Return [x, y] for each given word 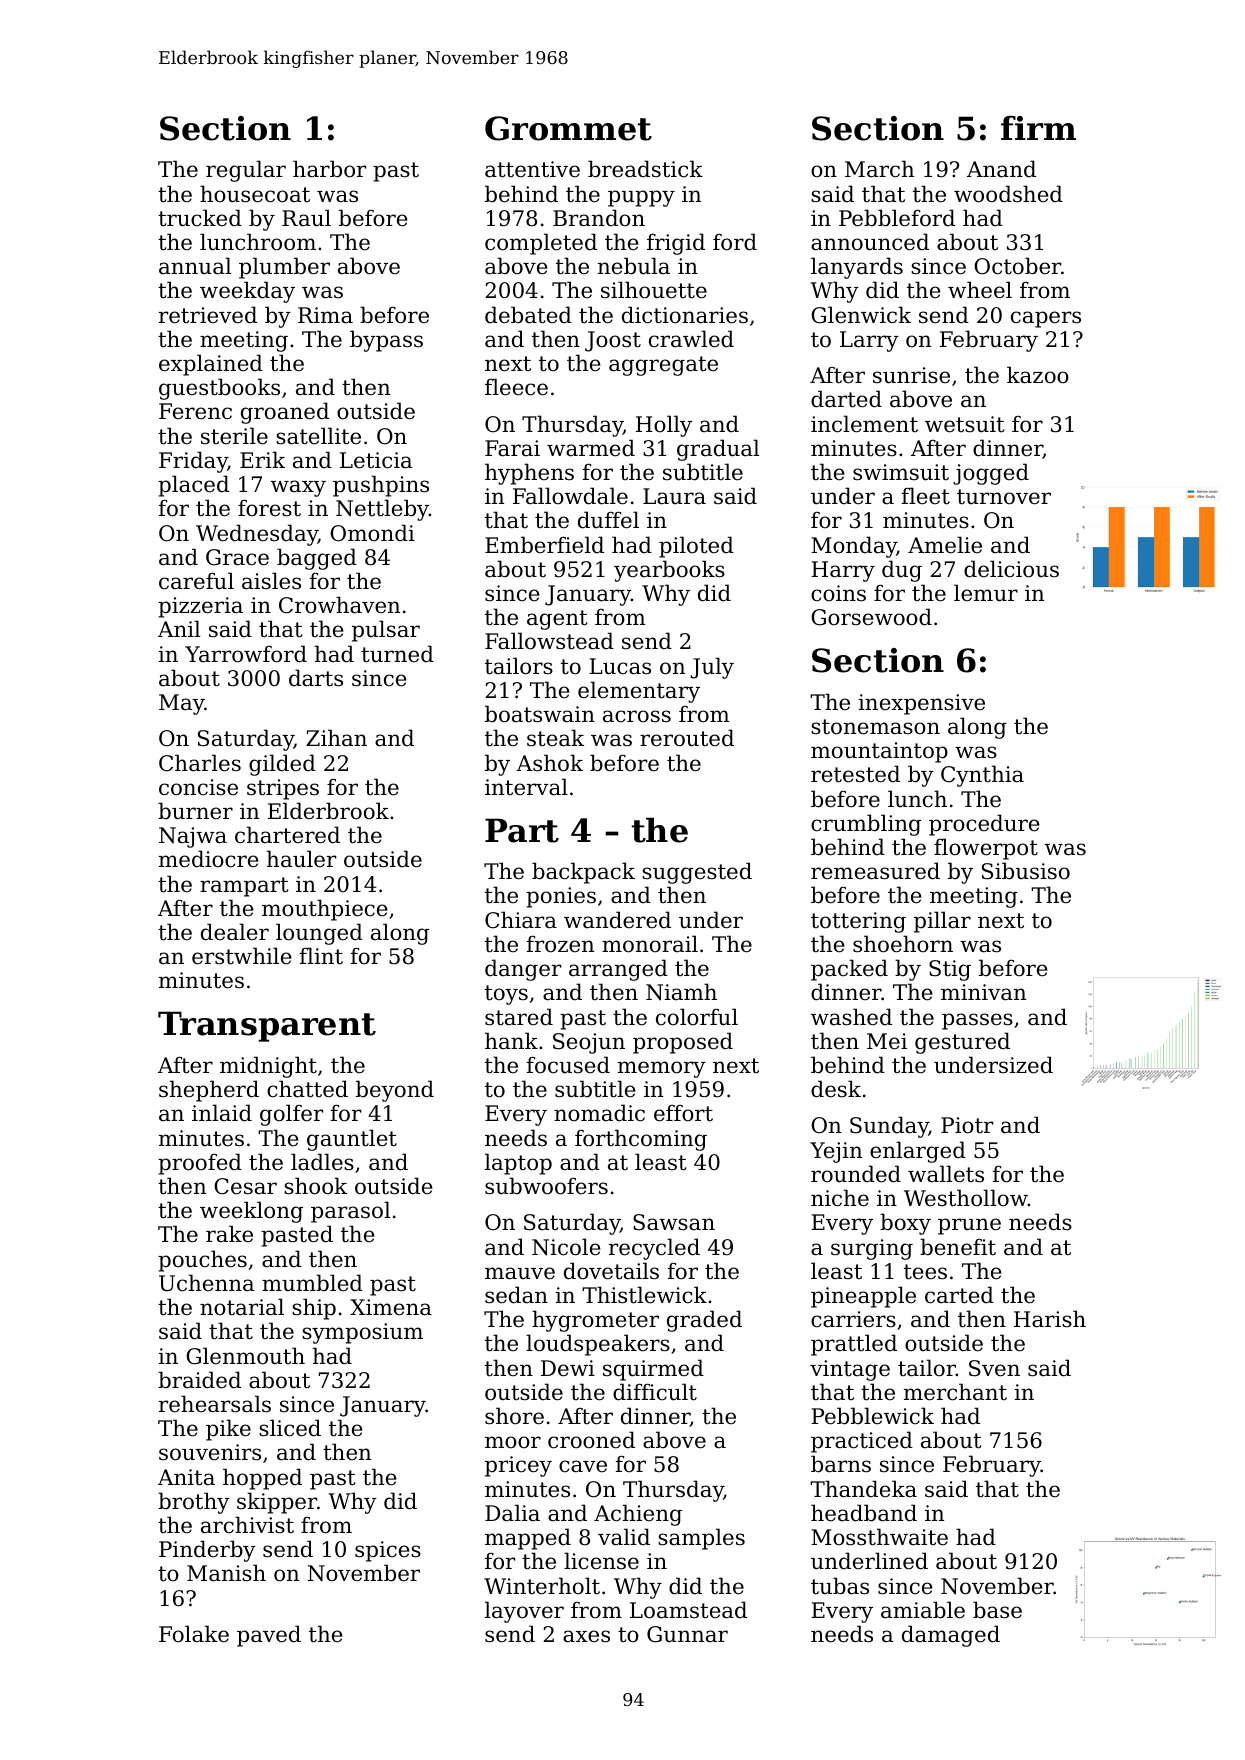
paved [269, 1636]
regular [246, 171]
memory [662, 1069]
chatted [307, 1089]
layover [524, 1612]
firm [1038, 128]
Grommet [568, 128]
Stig [950, 970]
